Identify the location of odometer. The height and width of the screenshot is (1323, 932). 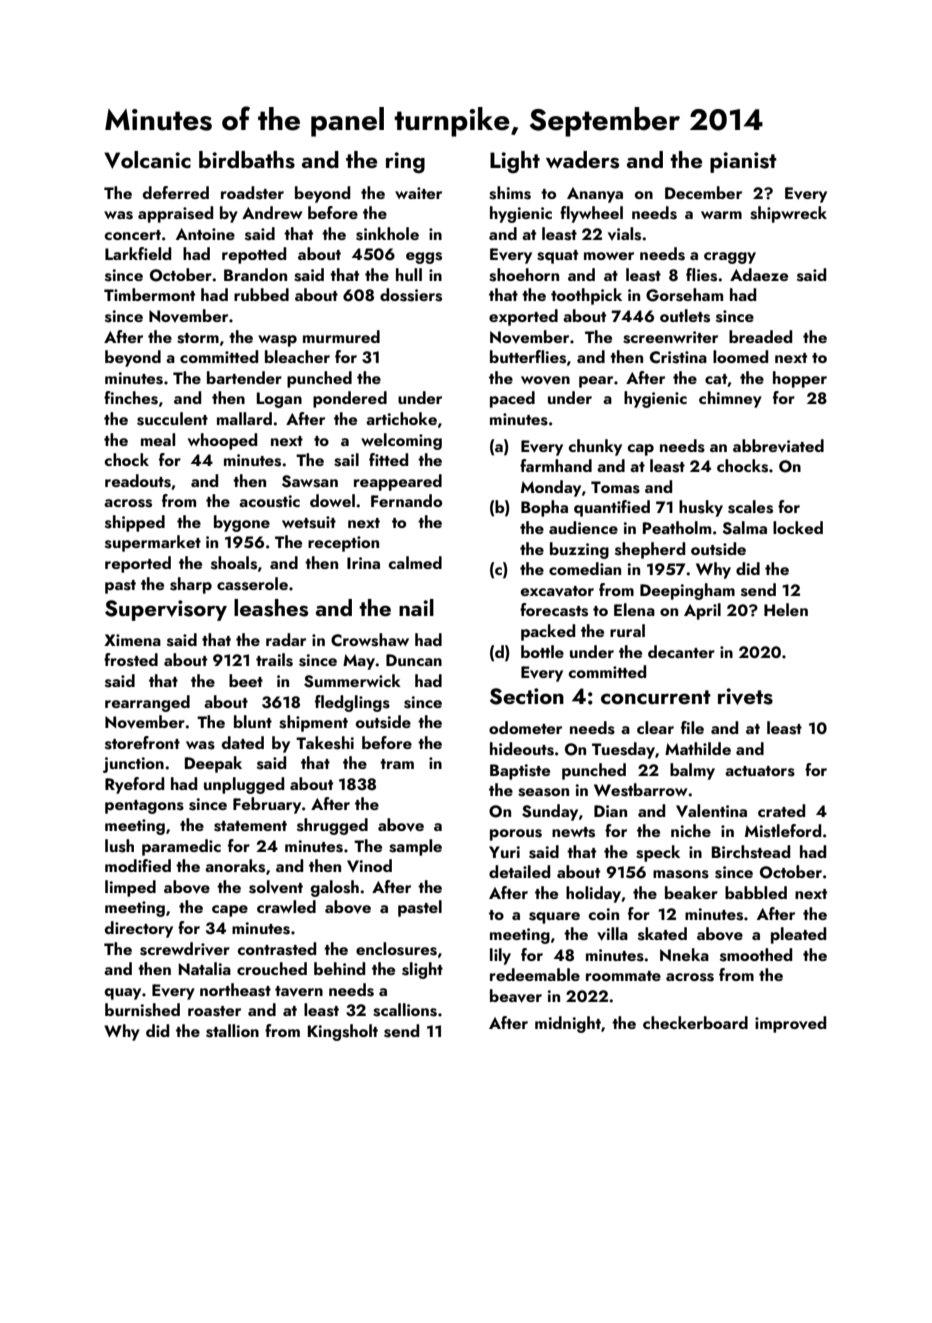
(525, 727).
